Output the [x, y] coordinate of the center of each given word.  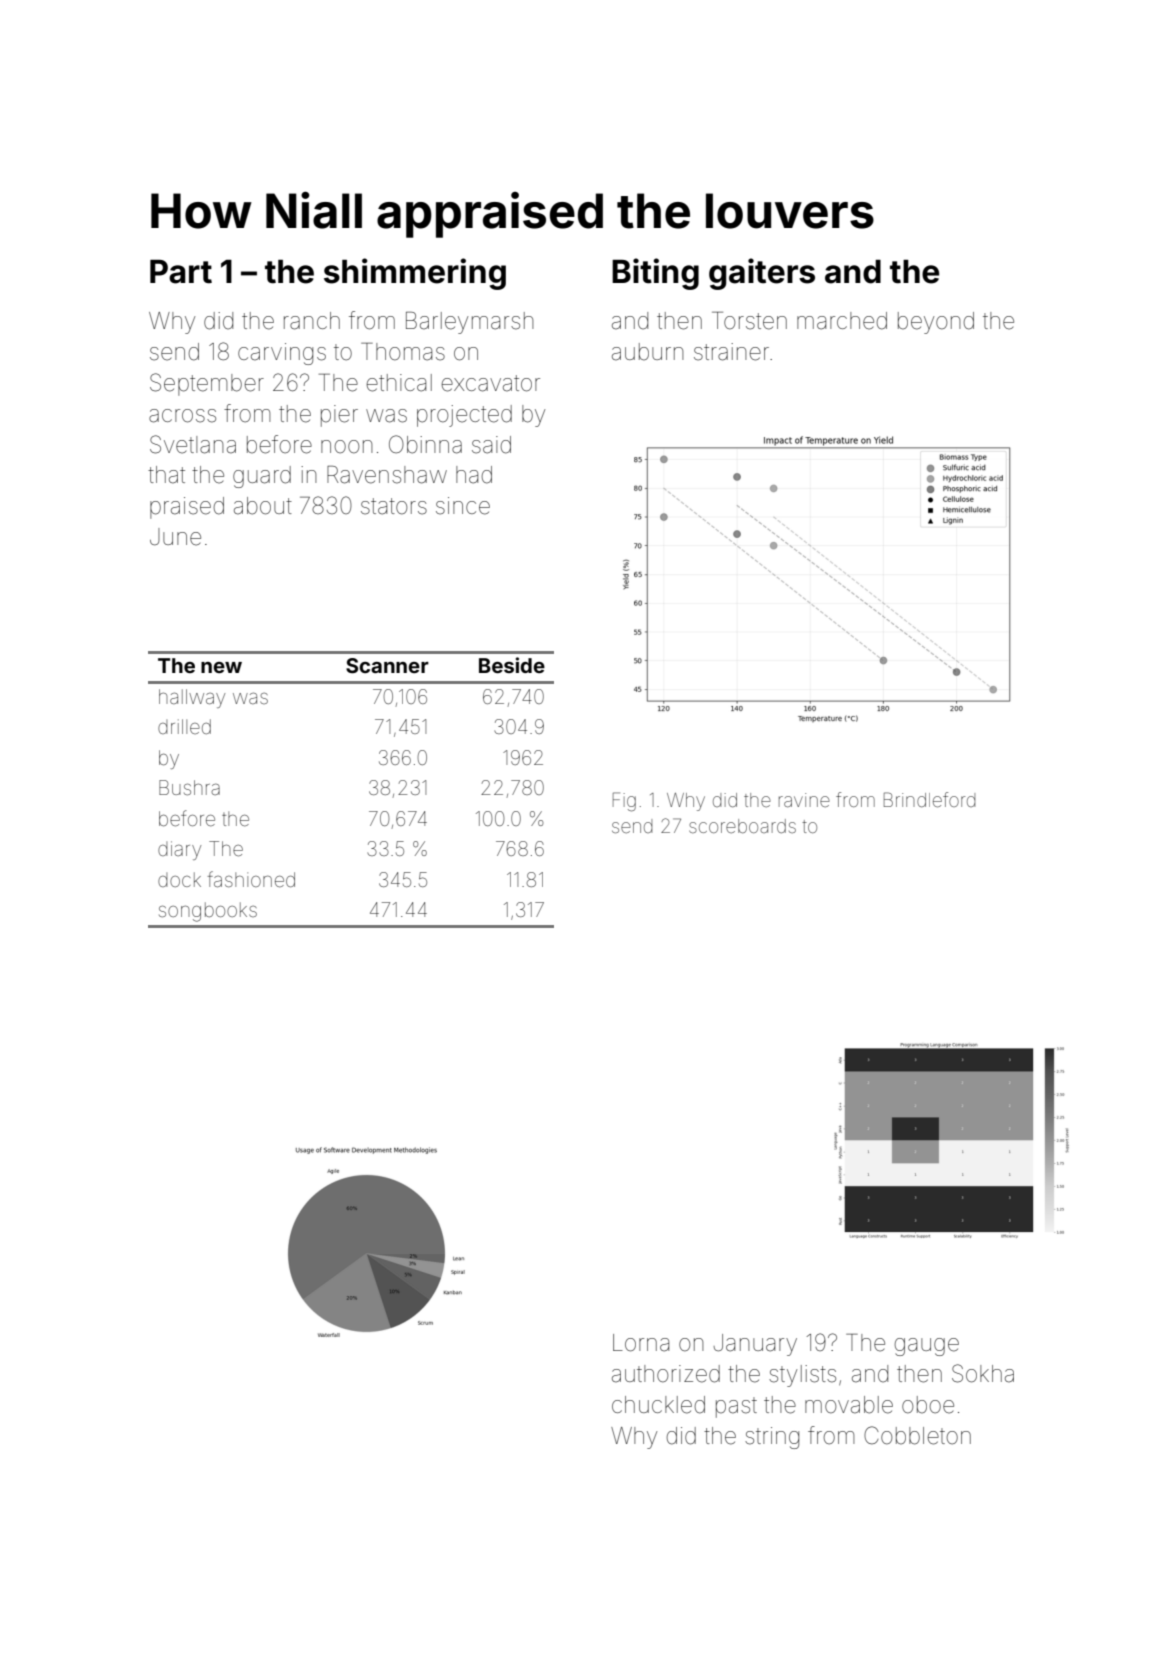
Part [181, 272]
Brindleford [929, 799]
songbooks [208, 912]
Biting [655, 274]
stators [394, 506]
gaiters [762, 274]
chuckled [658, 1405]
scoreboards [742, 826]
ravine [804, 800]
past [736, 1407]
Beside [512, 665]
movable [849, 1405]
